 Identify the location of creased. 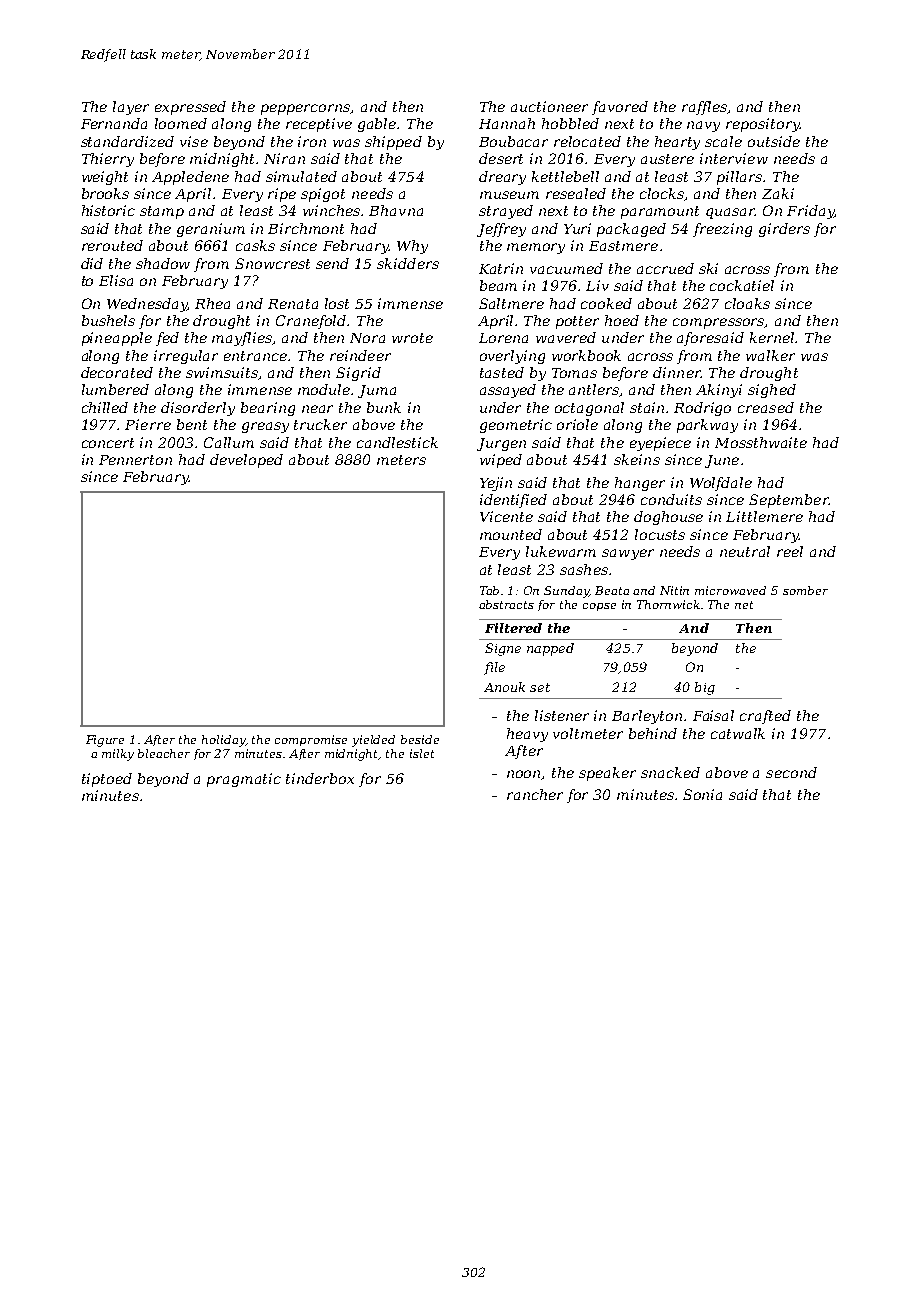
(766, 407).
